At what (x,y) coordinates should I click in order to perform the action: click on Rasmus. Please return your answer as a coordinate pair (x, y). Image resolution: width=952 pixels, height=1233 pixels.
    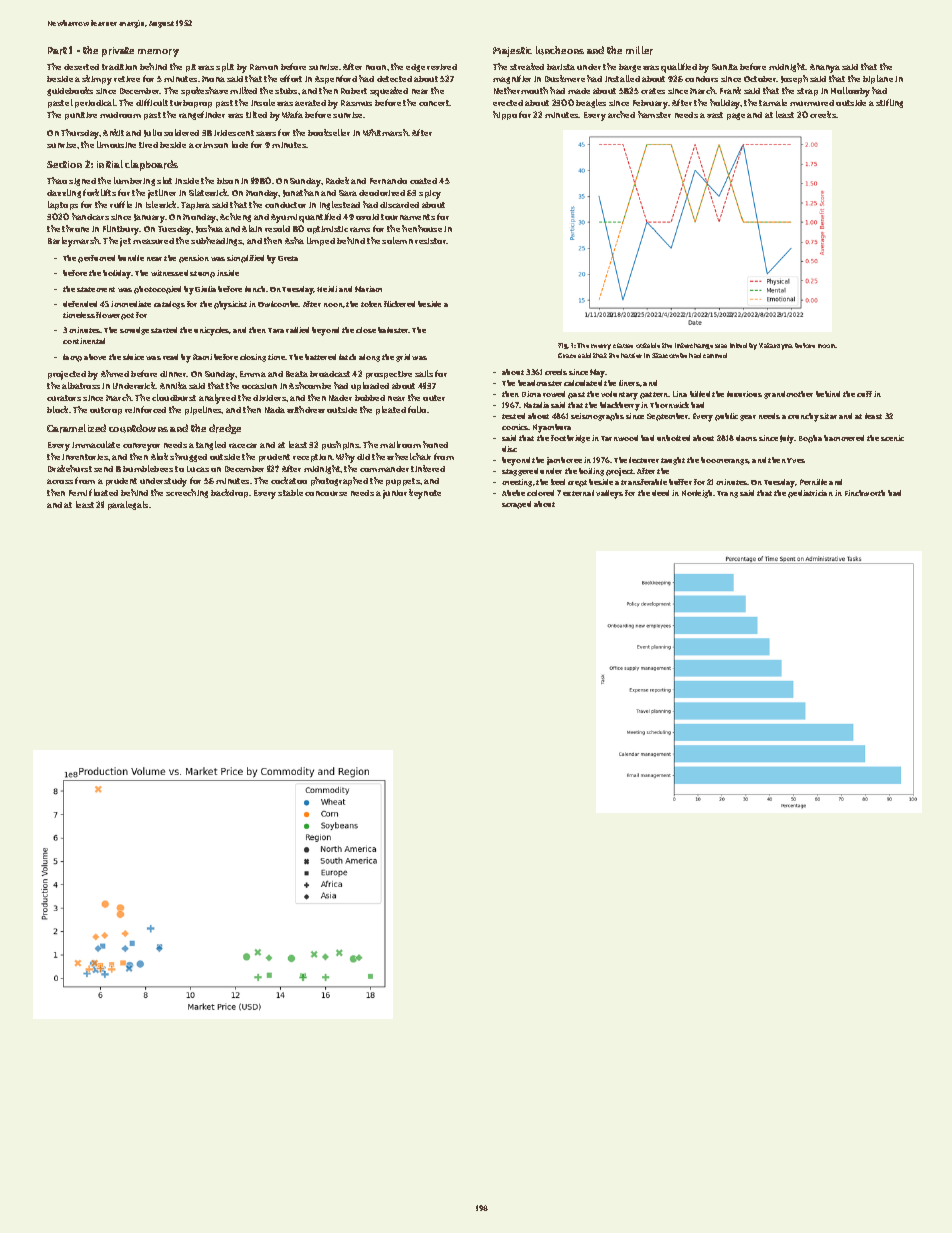
    Looking at the image, I should click on (356, 103).
